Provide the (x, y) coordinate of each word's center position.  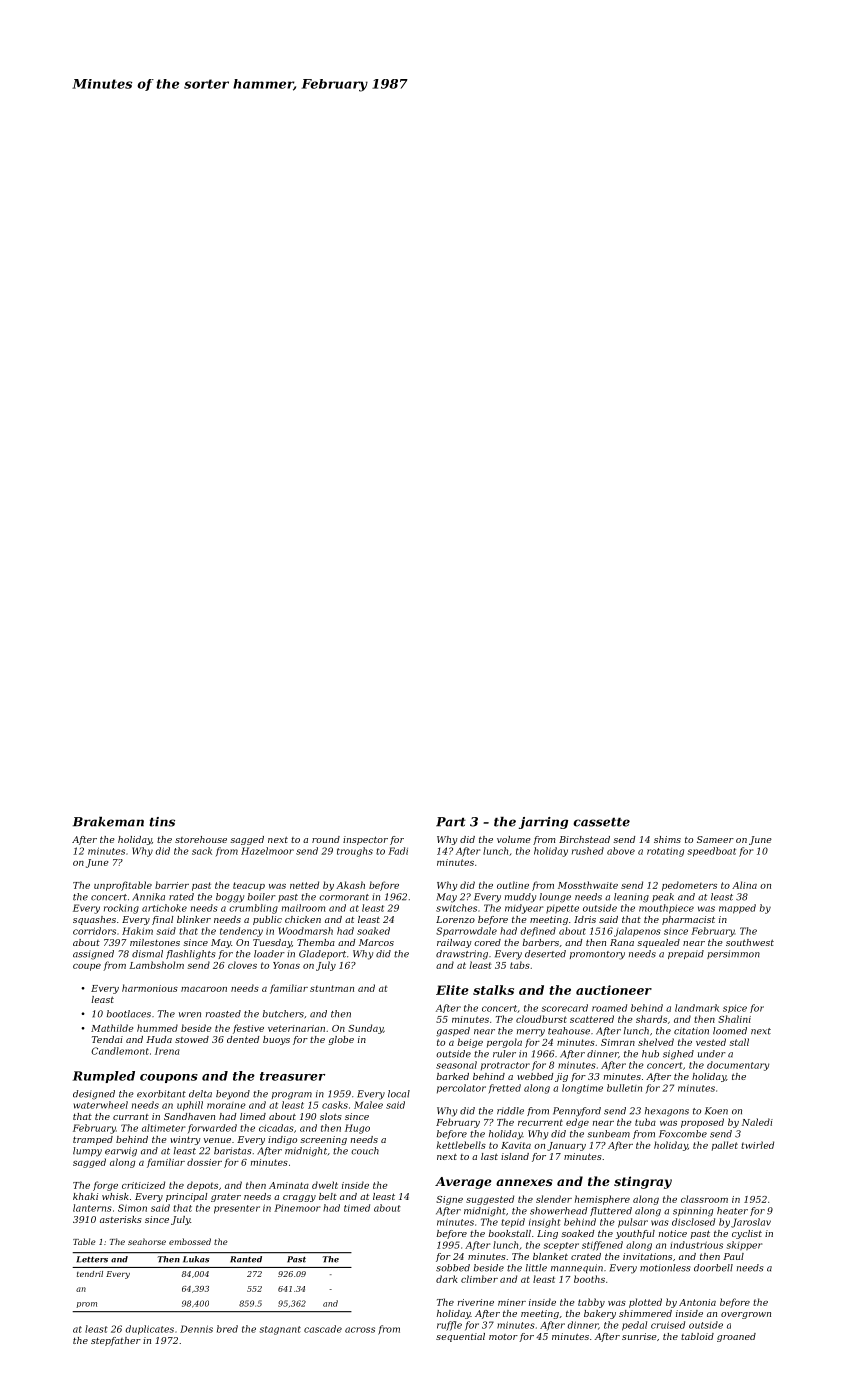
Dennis (196, 1329)
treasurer (292, 1076)
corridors (94, 931)
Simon (132, 1208)
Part (451, 822)
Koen (716, 1111)
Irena (167, 1051)
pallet (725, 1146)
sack (202, 851)
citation (691, 1031)
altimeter (163, 1128)
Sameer (715, 839)
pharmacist (688, 920)
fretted (504, 1089)
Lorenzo (455, 919)
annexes (524, 1182)
